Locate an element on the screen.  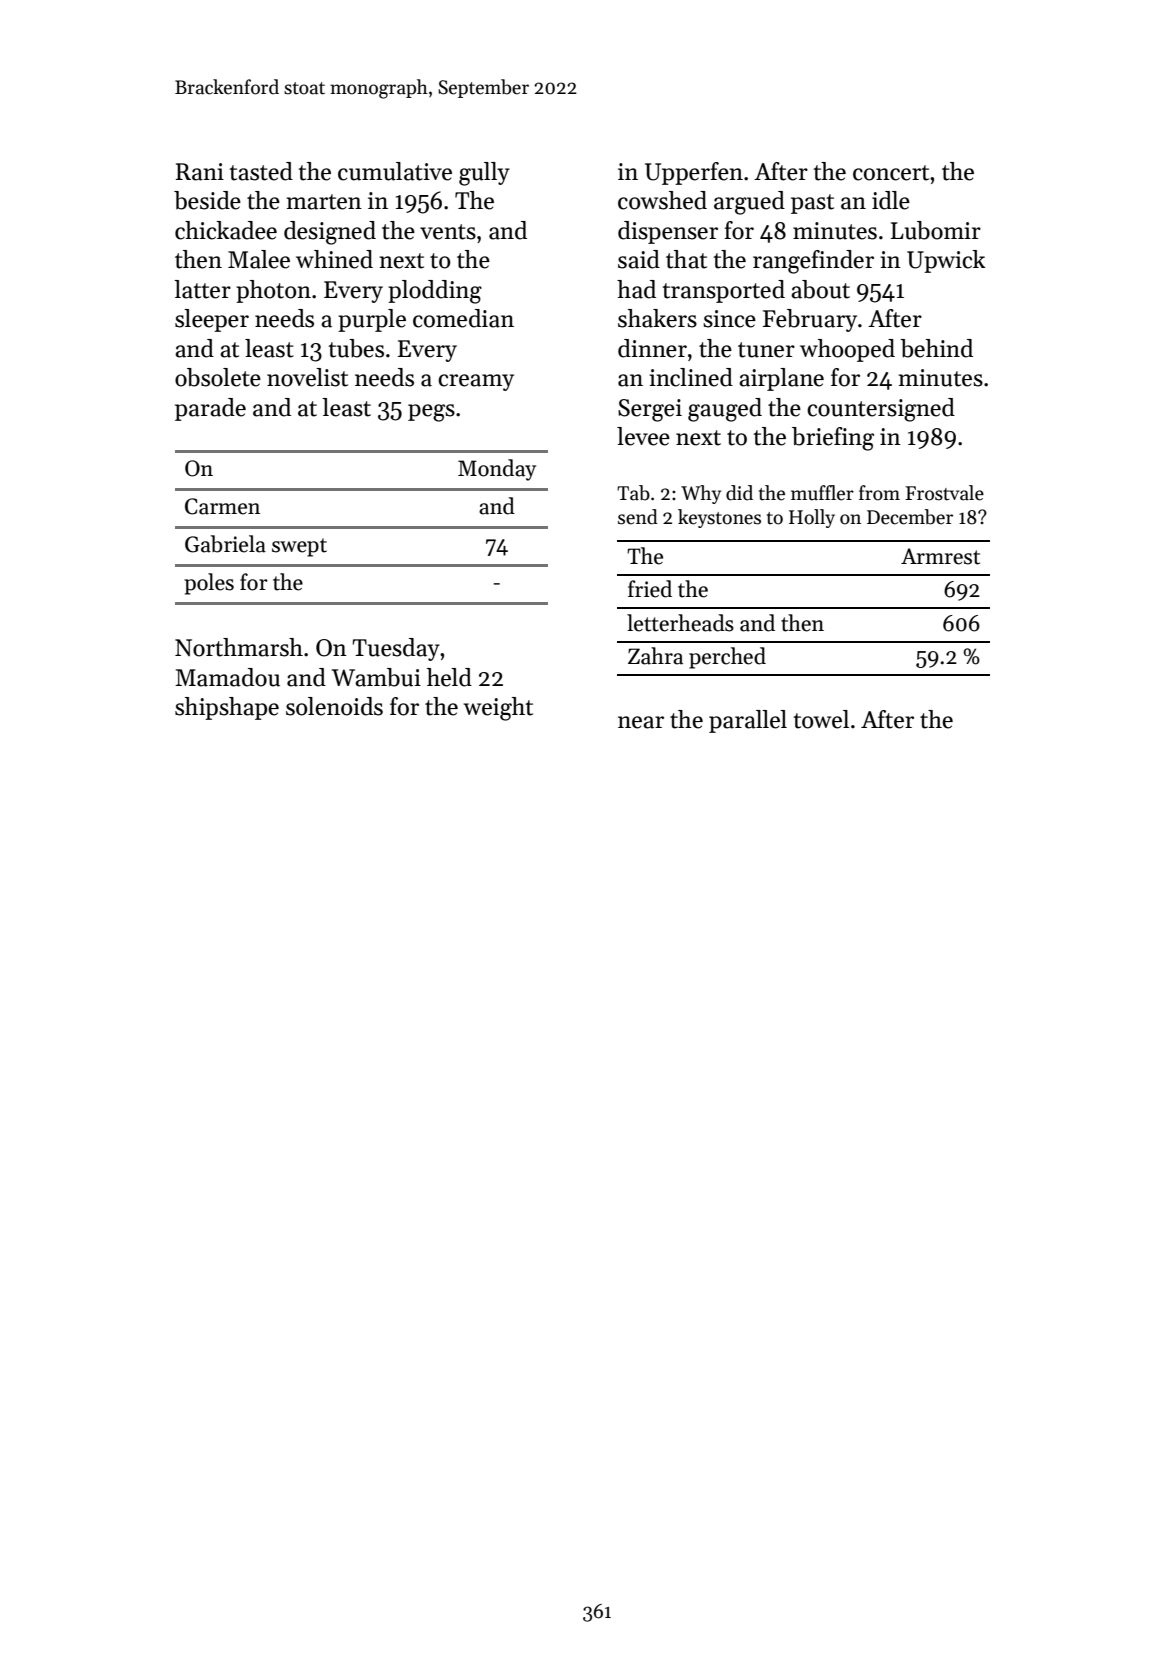
rangefinder is located at coordinates (813, 262).
